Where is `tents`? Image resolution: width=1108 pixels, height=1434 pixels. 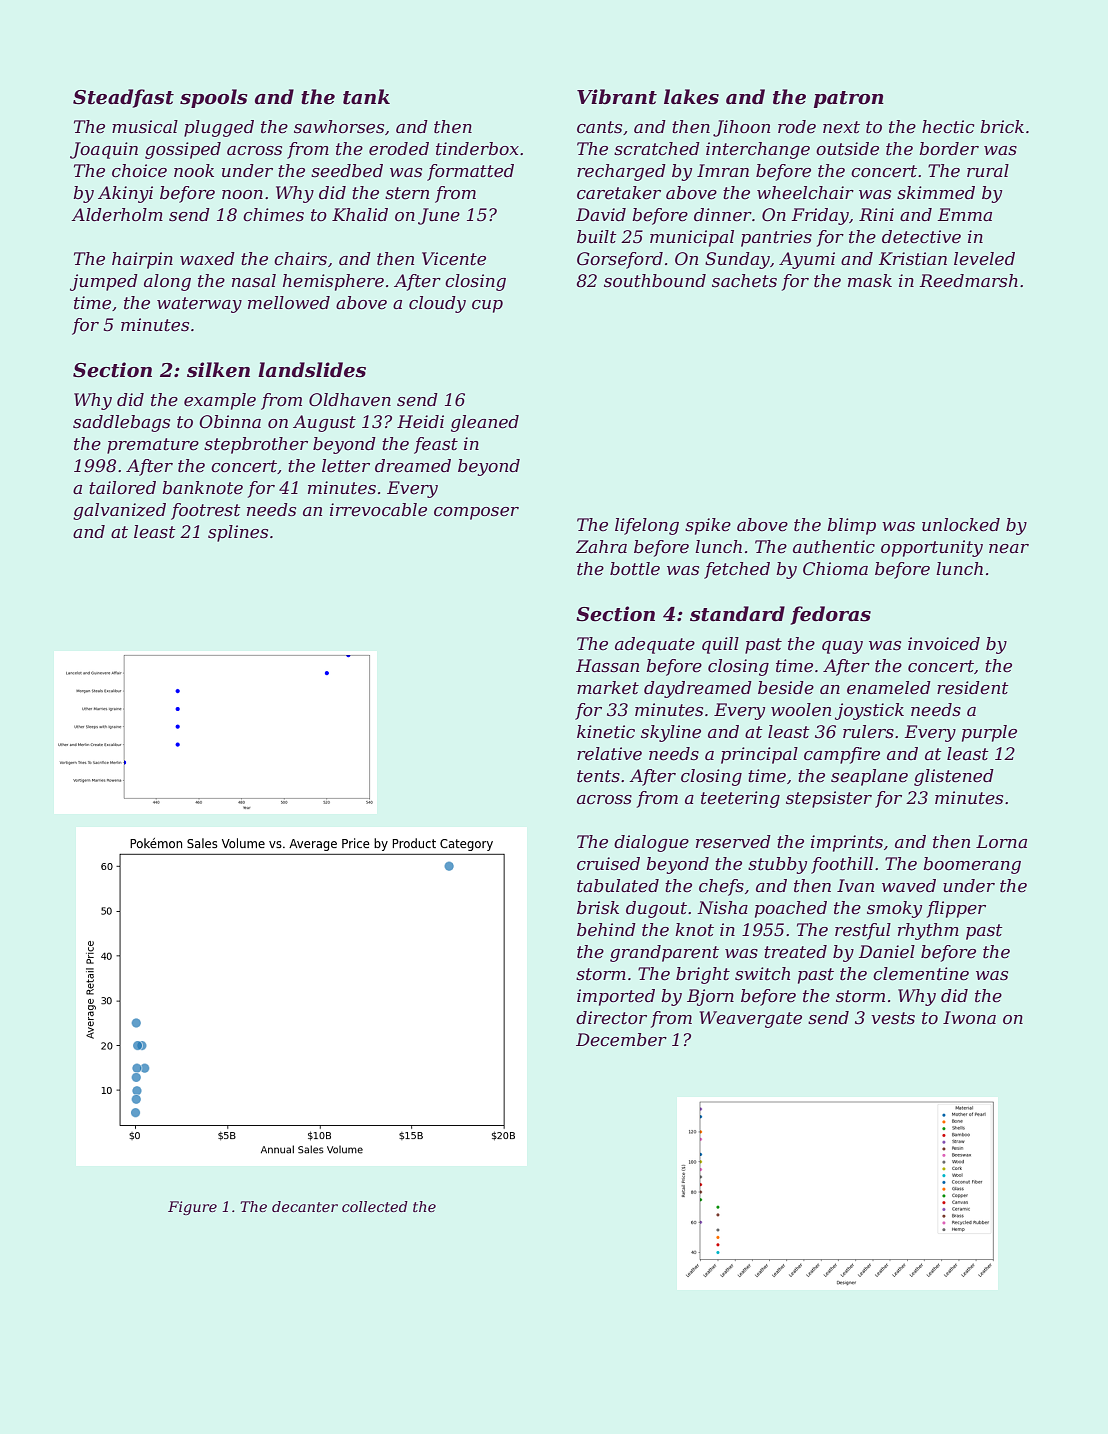 tents is located at coordinates (598, 776).
